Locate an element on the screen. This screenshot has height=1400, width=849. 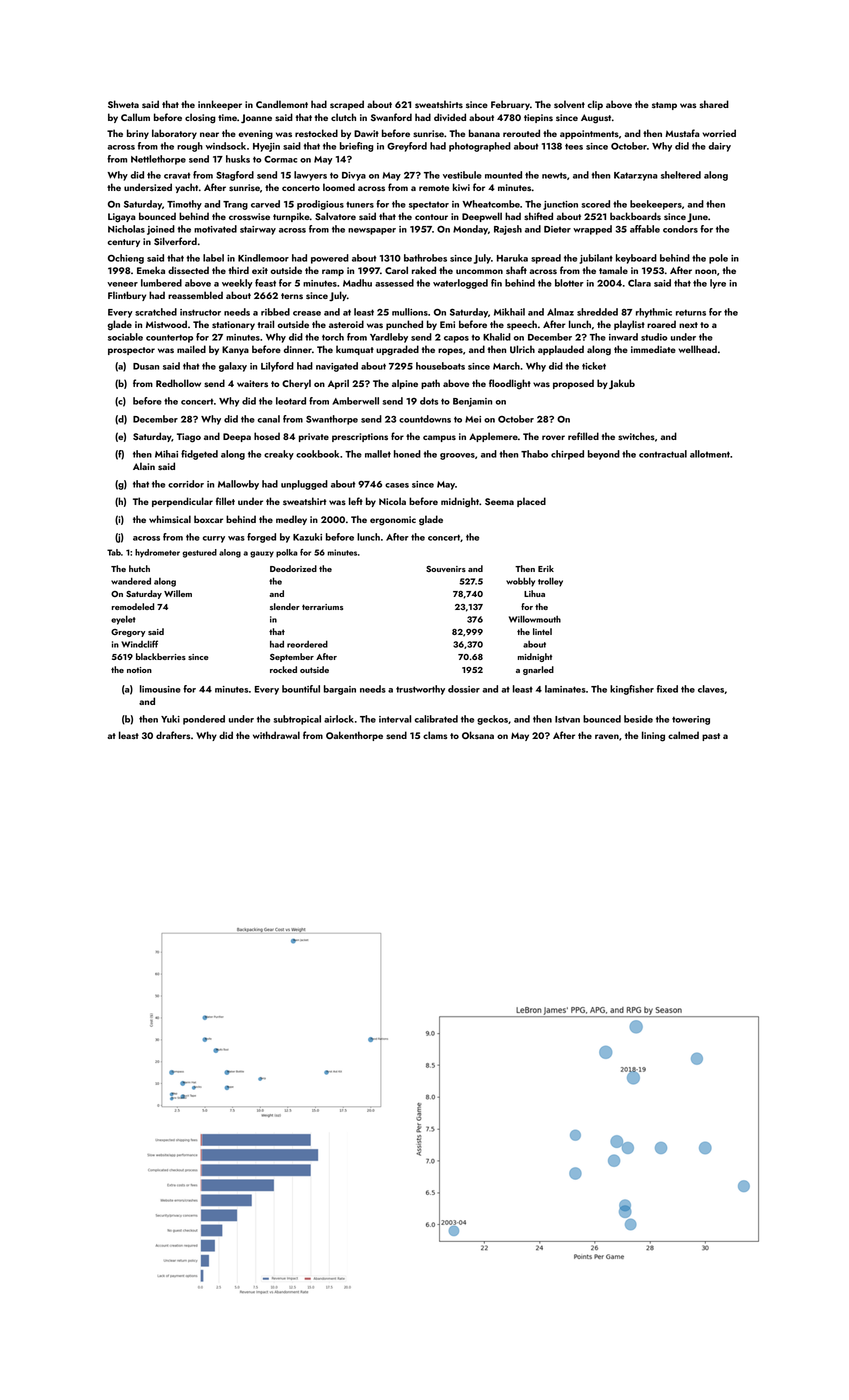
stamp is located at coordinates (664, 106).
